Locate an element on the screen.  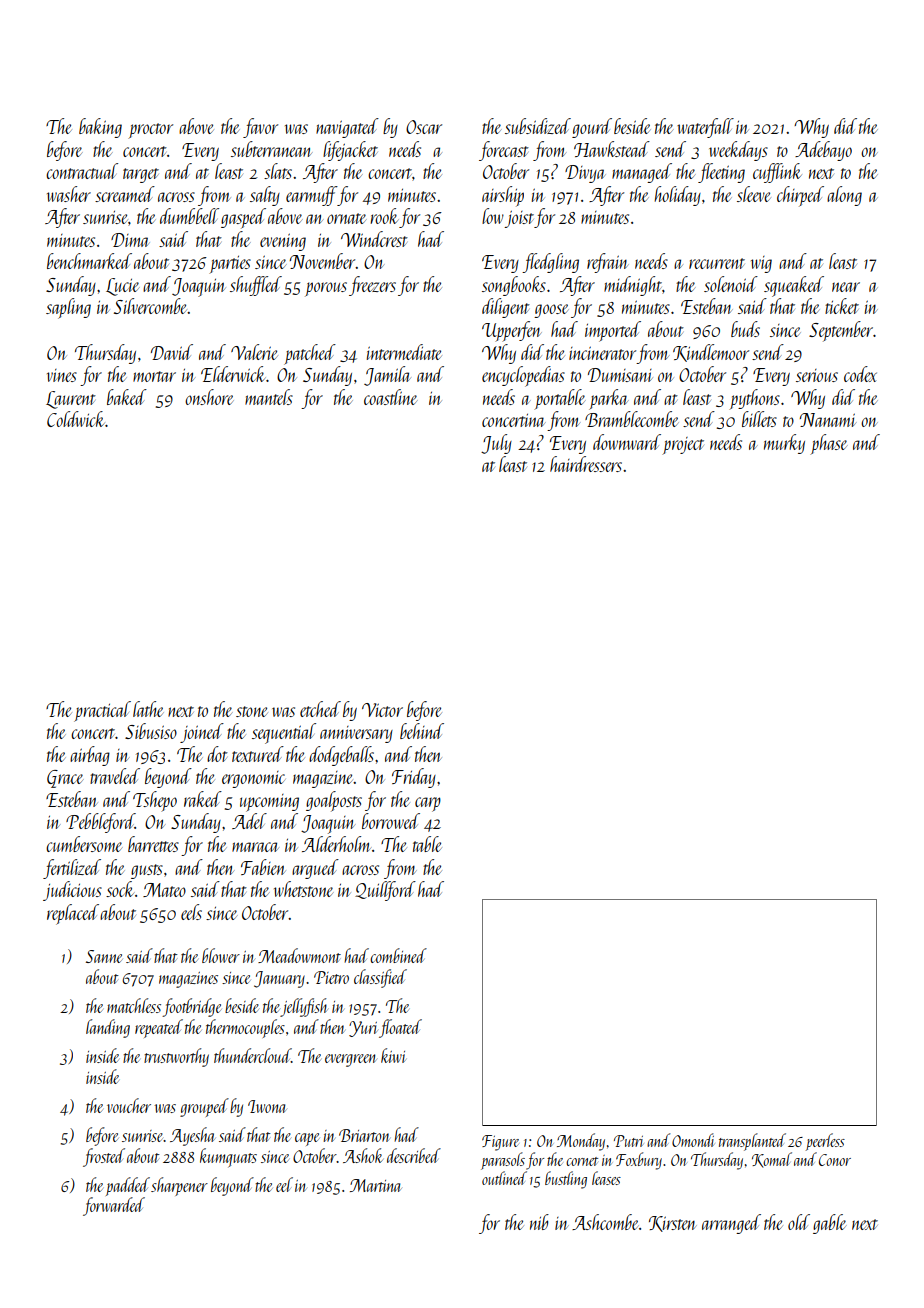
waterfall is located at coordinates (705, 128).
